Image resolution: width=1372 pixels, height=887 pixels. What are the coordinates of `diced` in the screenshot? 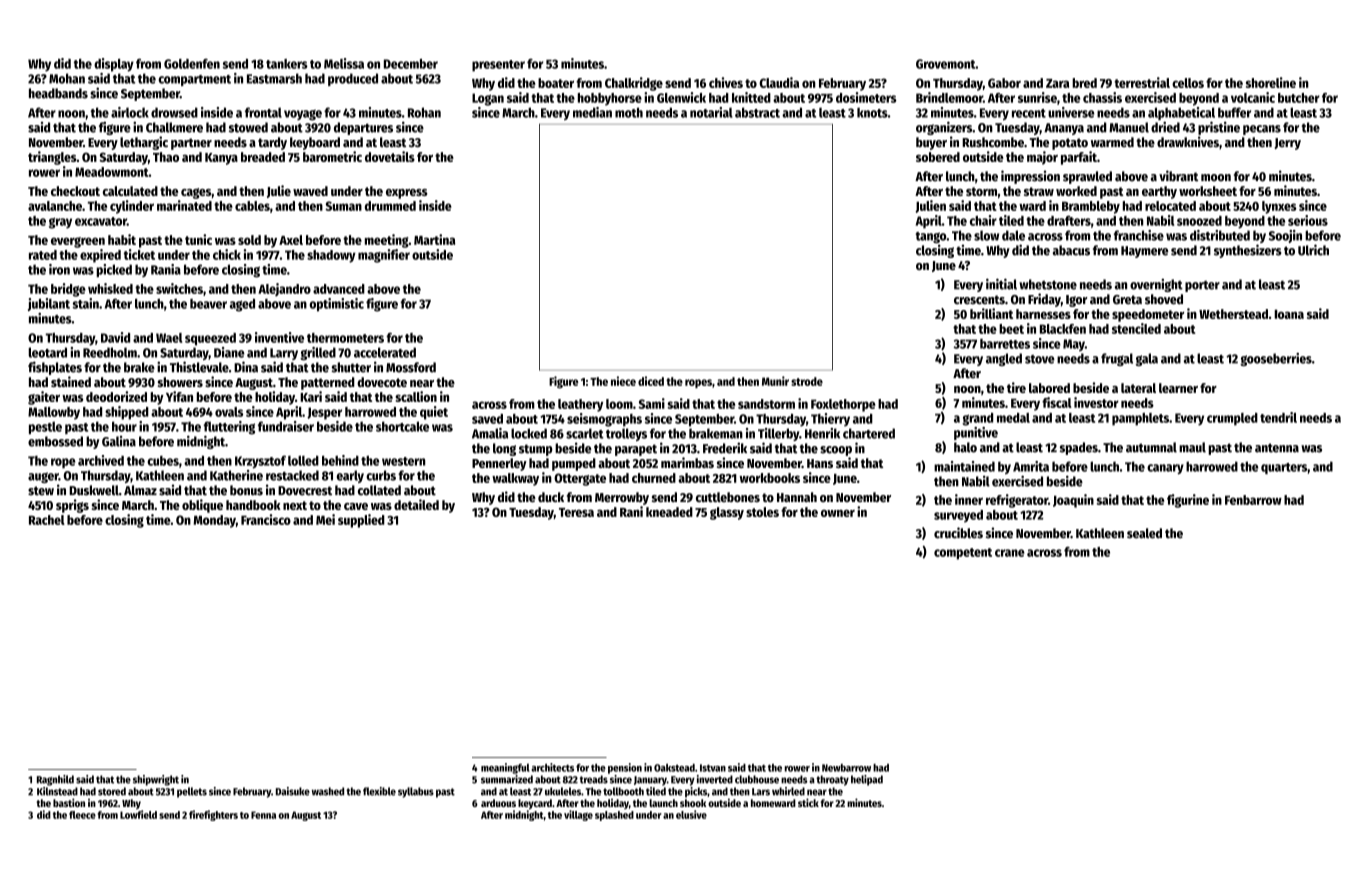 It's located at (651, 381).
